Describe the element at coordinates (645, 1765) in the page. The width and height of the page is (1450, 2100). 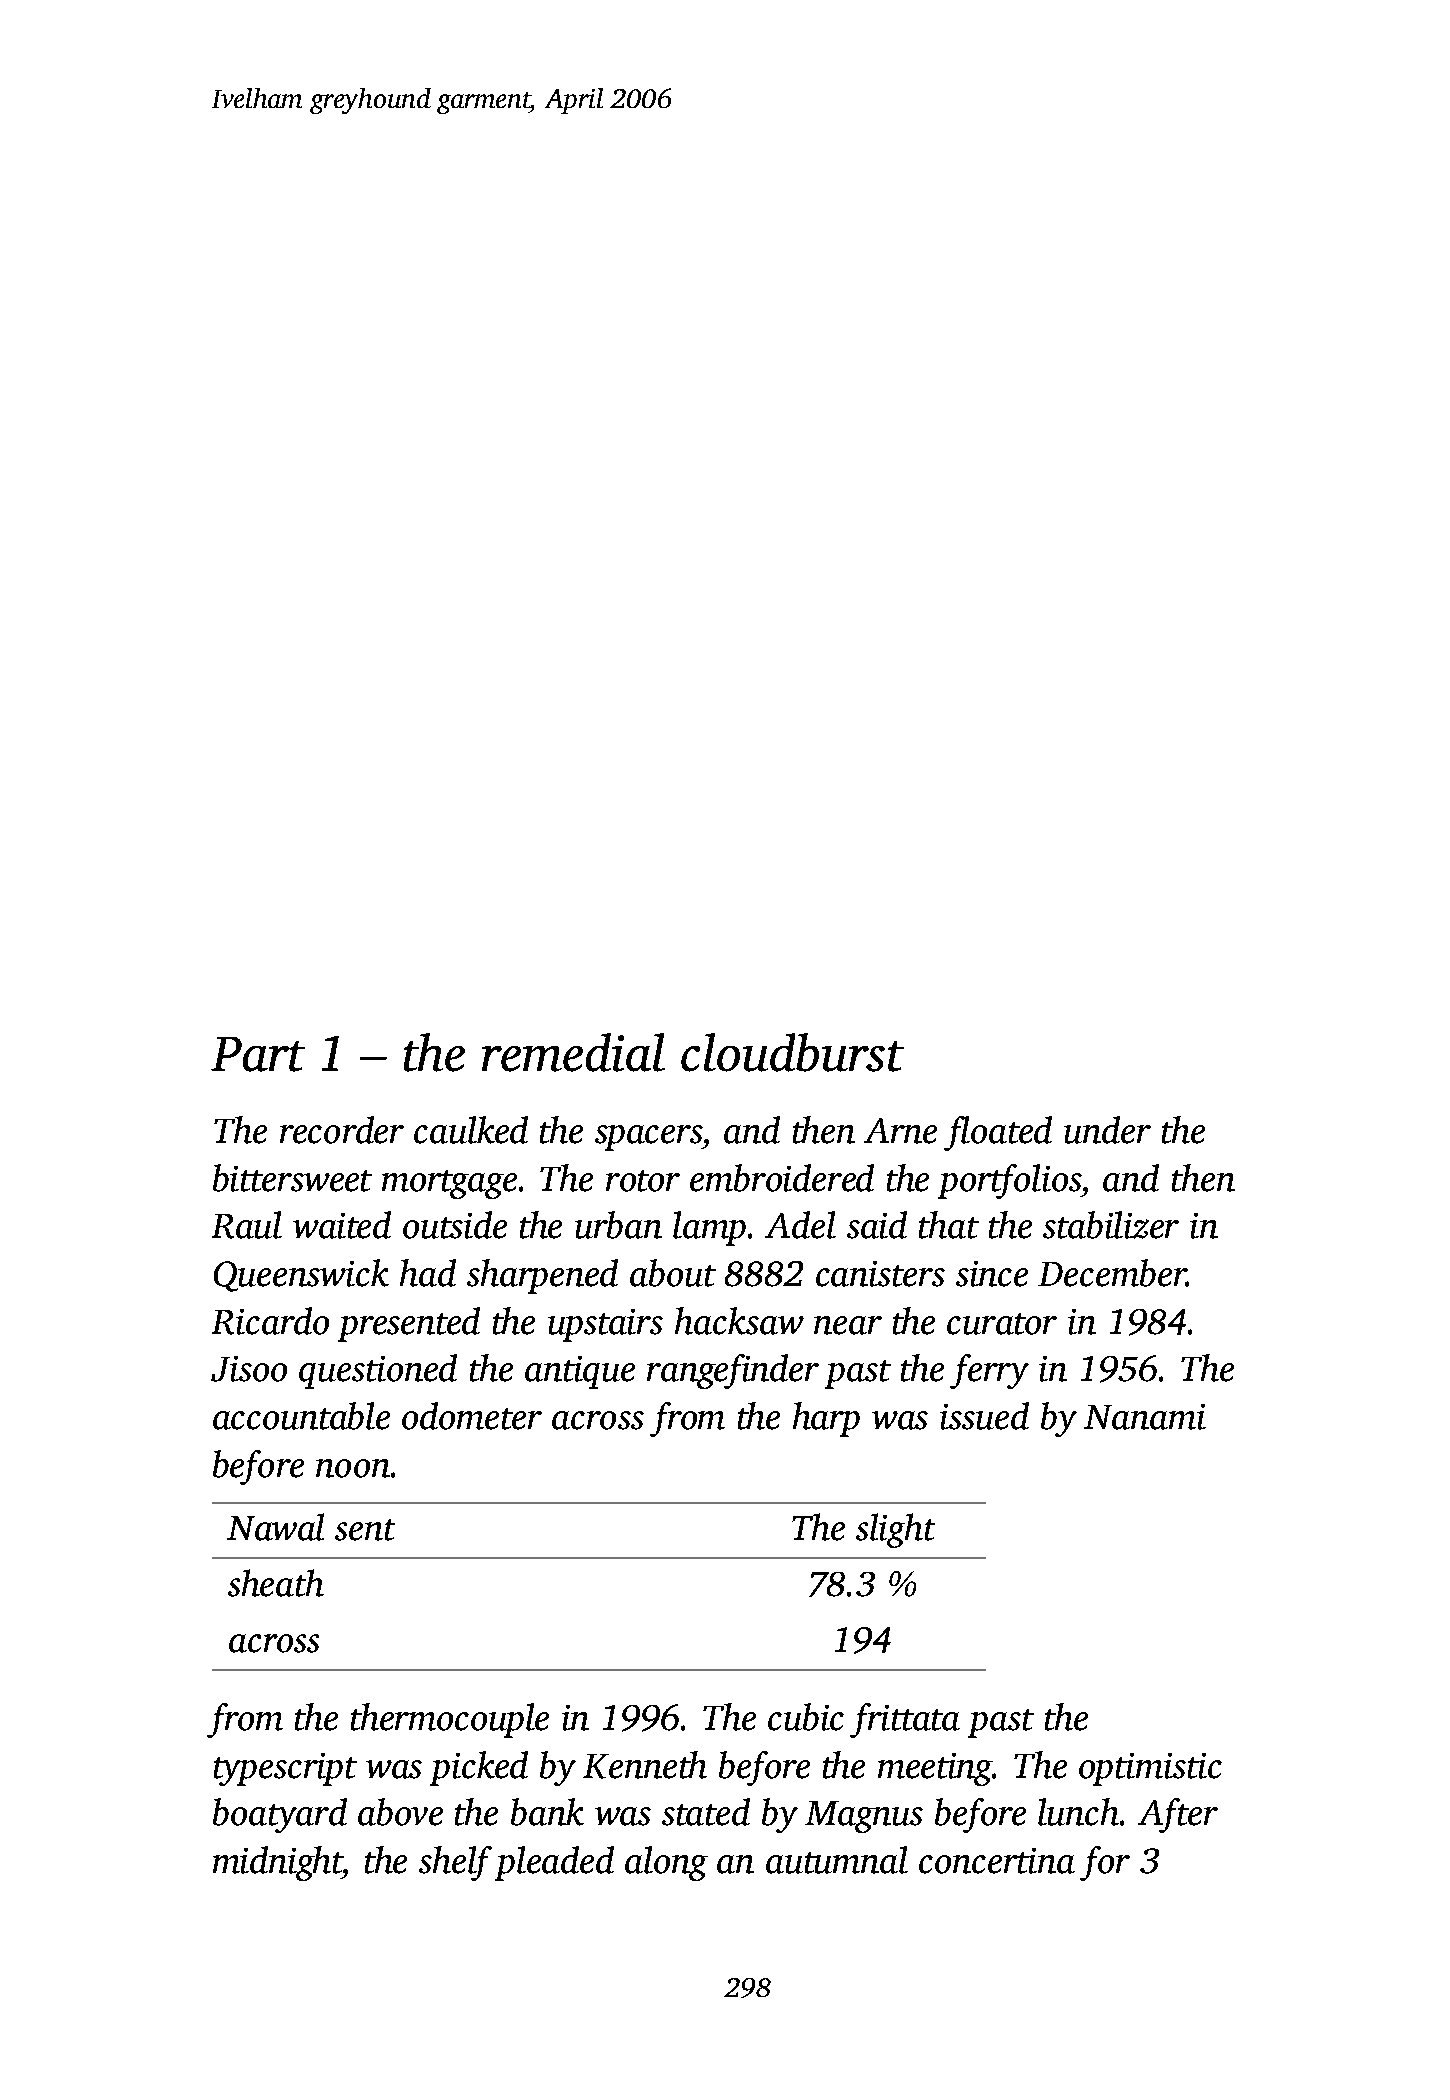
I see `Kenneth` at that location.
